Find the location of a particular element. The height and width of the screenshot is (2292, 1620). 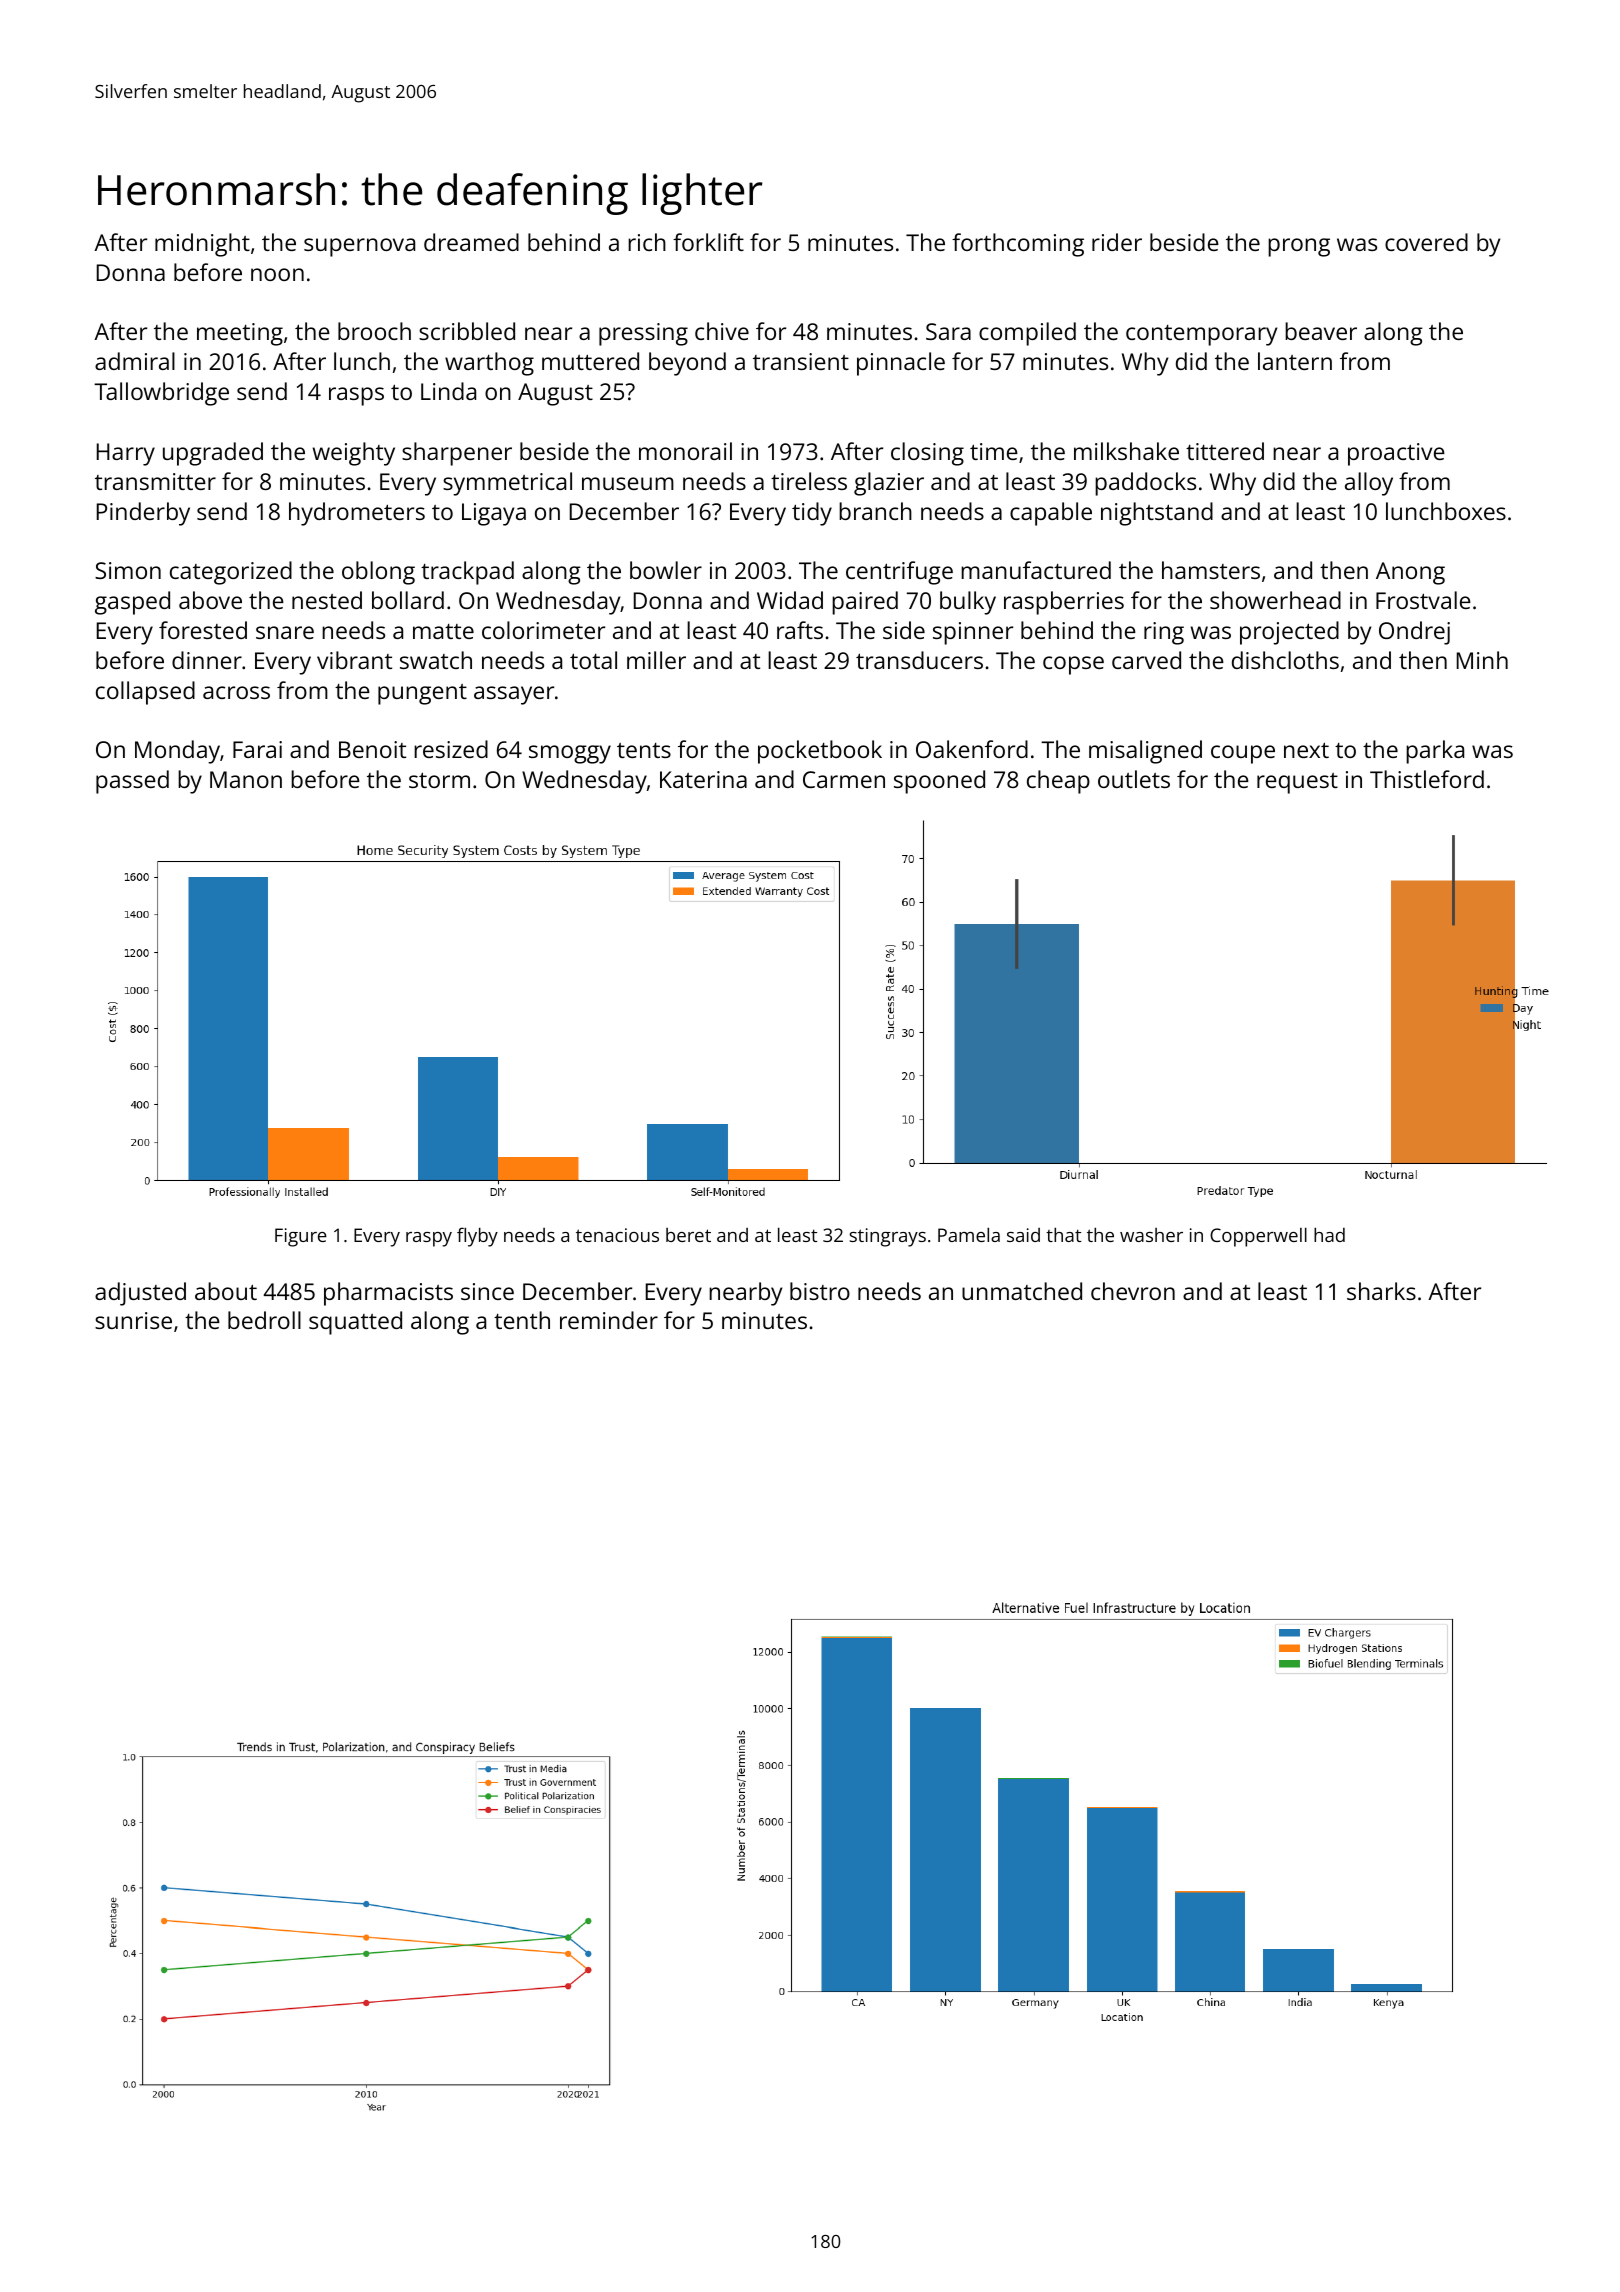

said is located at coordinates (1023, 1235).
